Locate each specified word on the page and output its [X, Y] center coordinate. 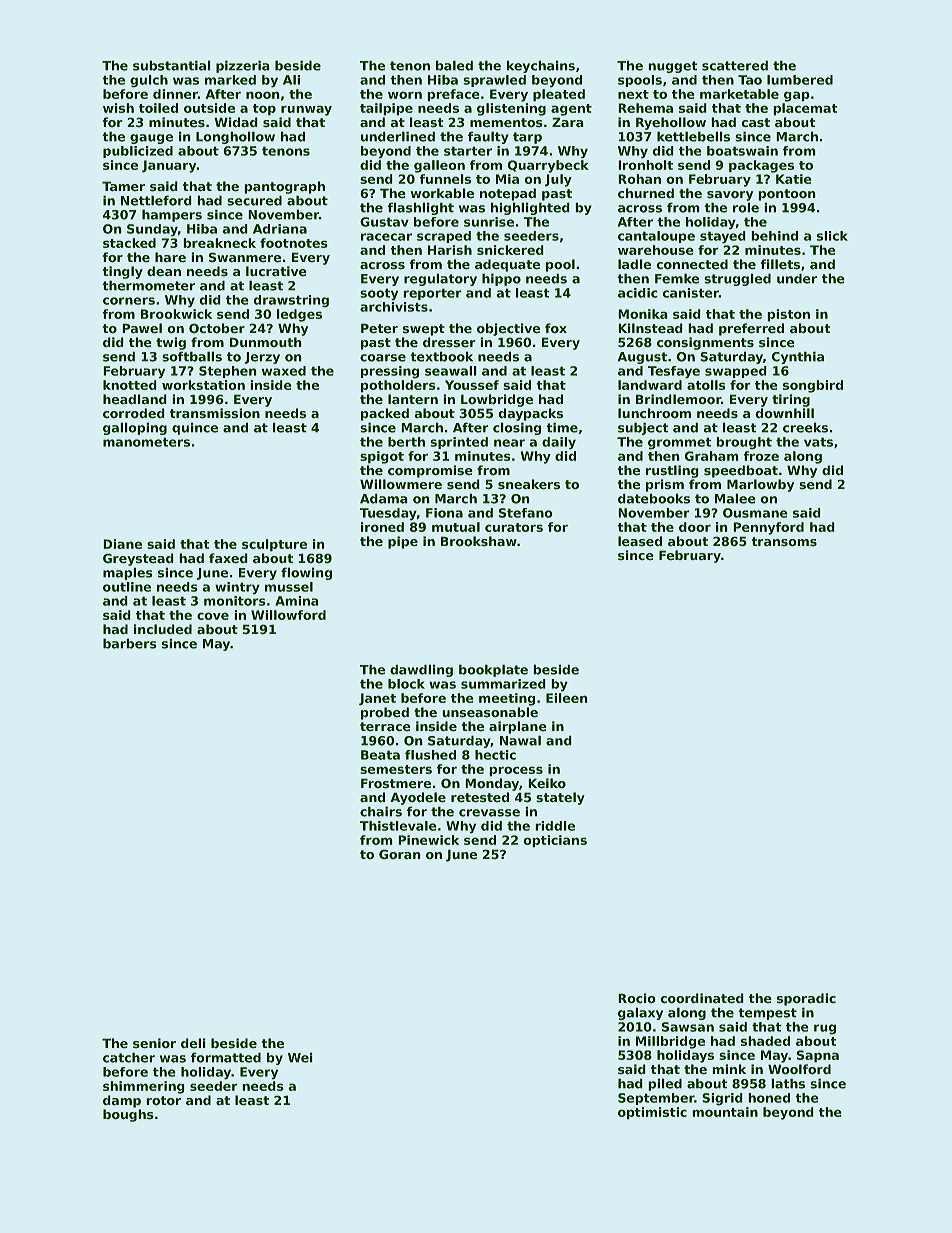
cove [213, 616]
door [695, 527]
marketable [739, 94]
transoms [784, 542]
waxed [284, 371]
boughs [128, 1115]
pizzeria [243, 66]
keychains [541, 66]
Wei [300, 1057]
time [562, 427]
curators [514, 527]
